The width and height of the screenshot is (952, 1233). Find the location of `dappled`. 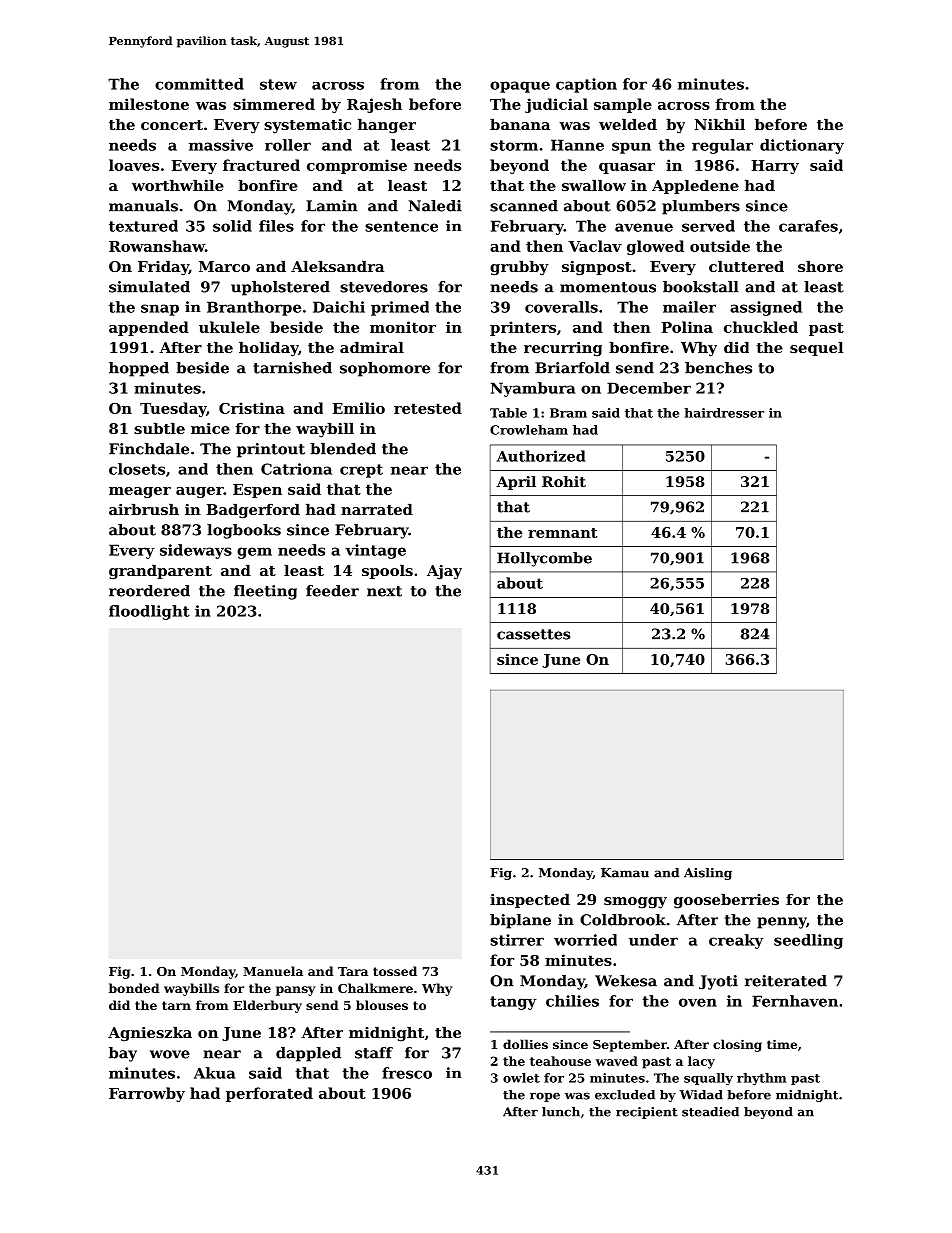

dappled is located at coordinates (308, 1054).
